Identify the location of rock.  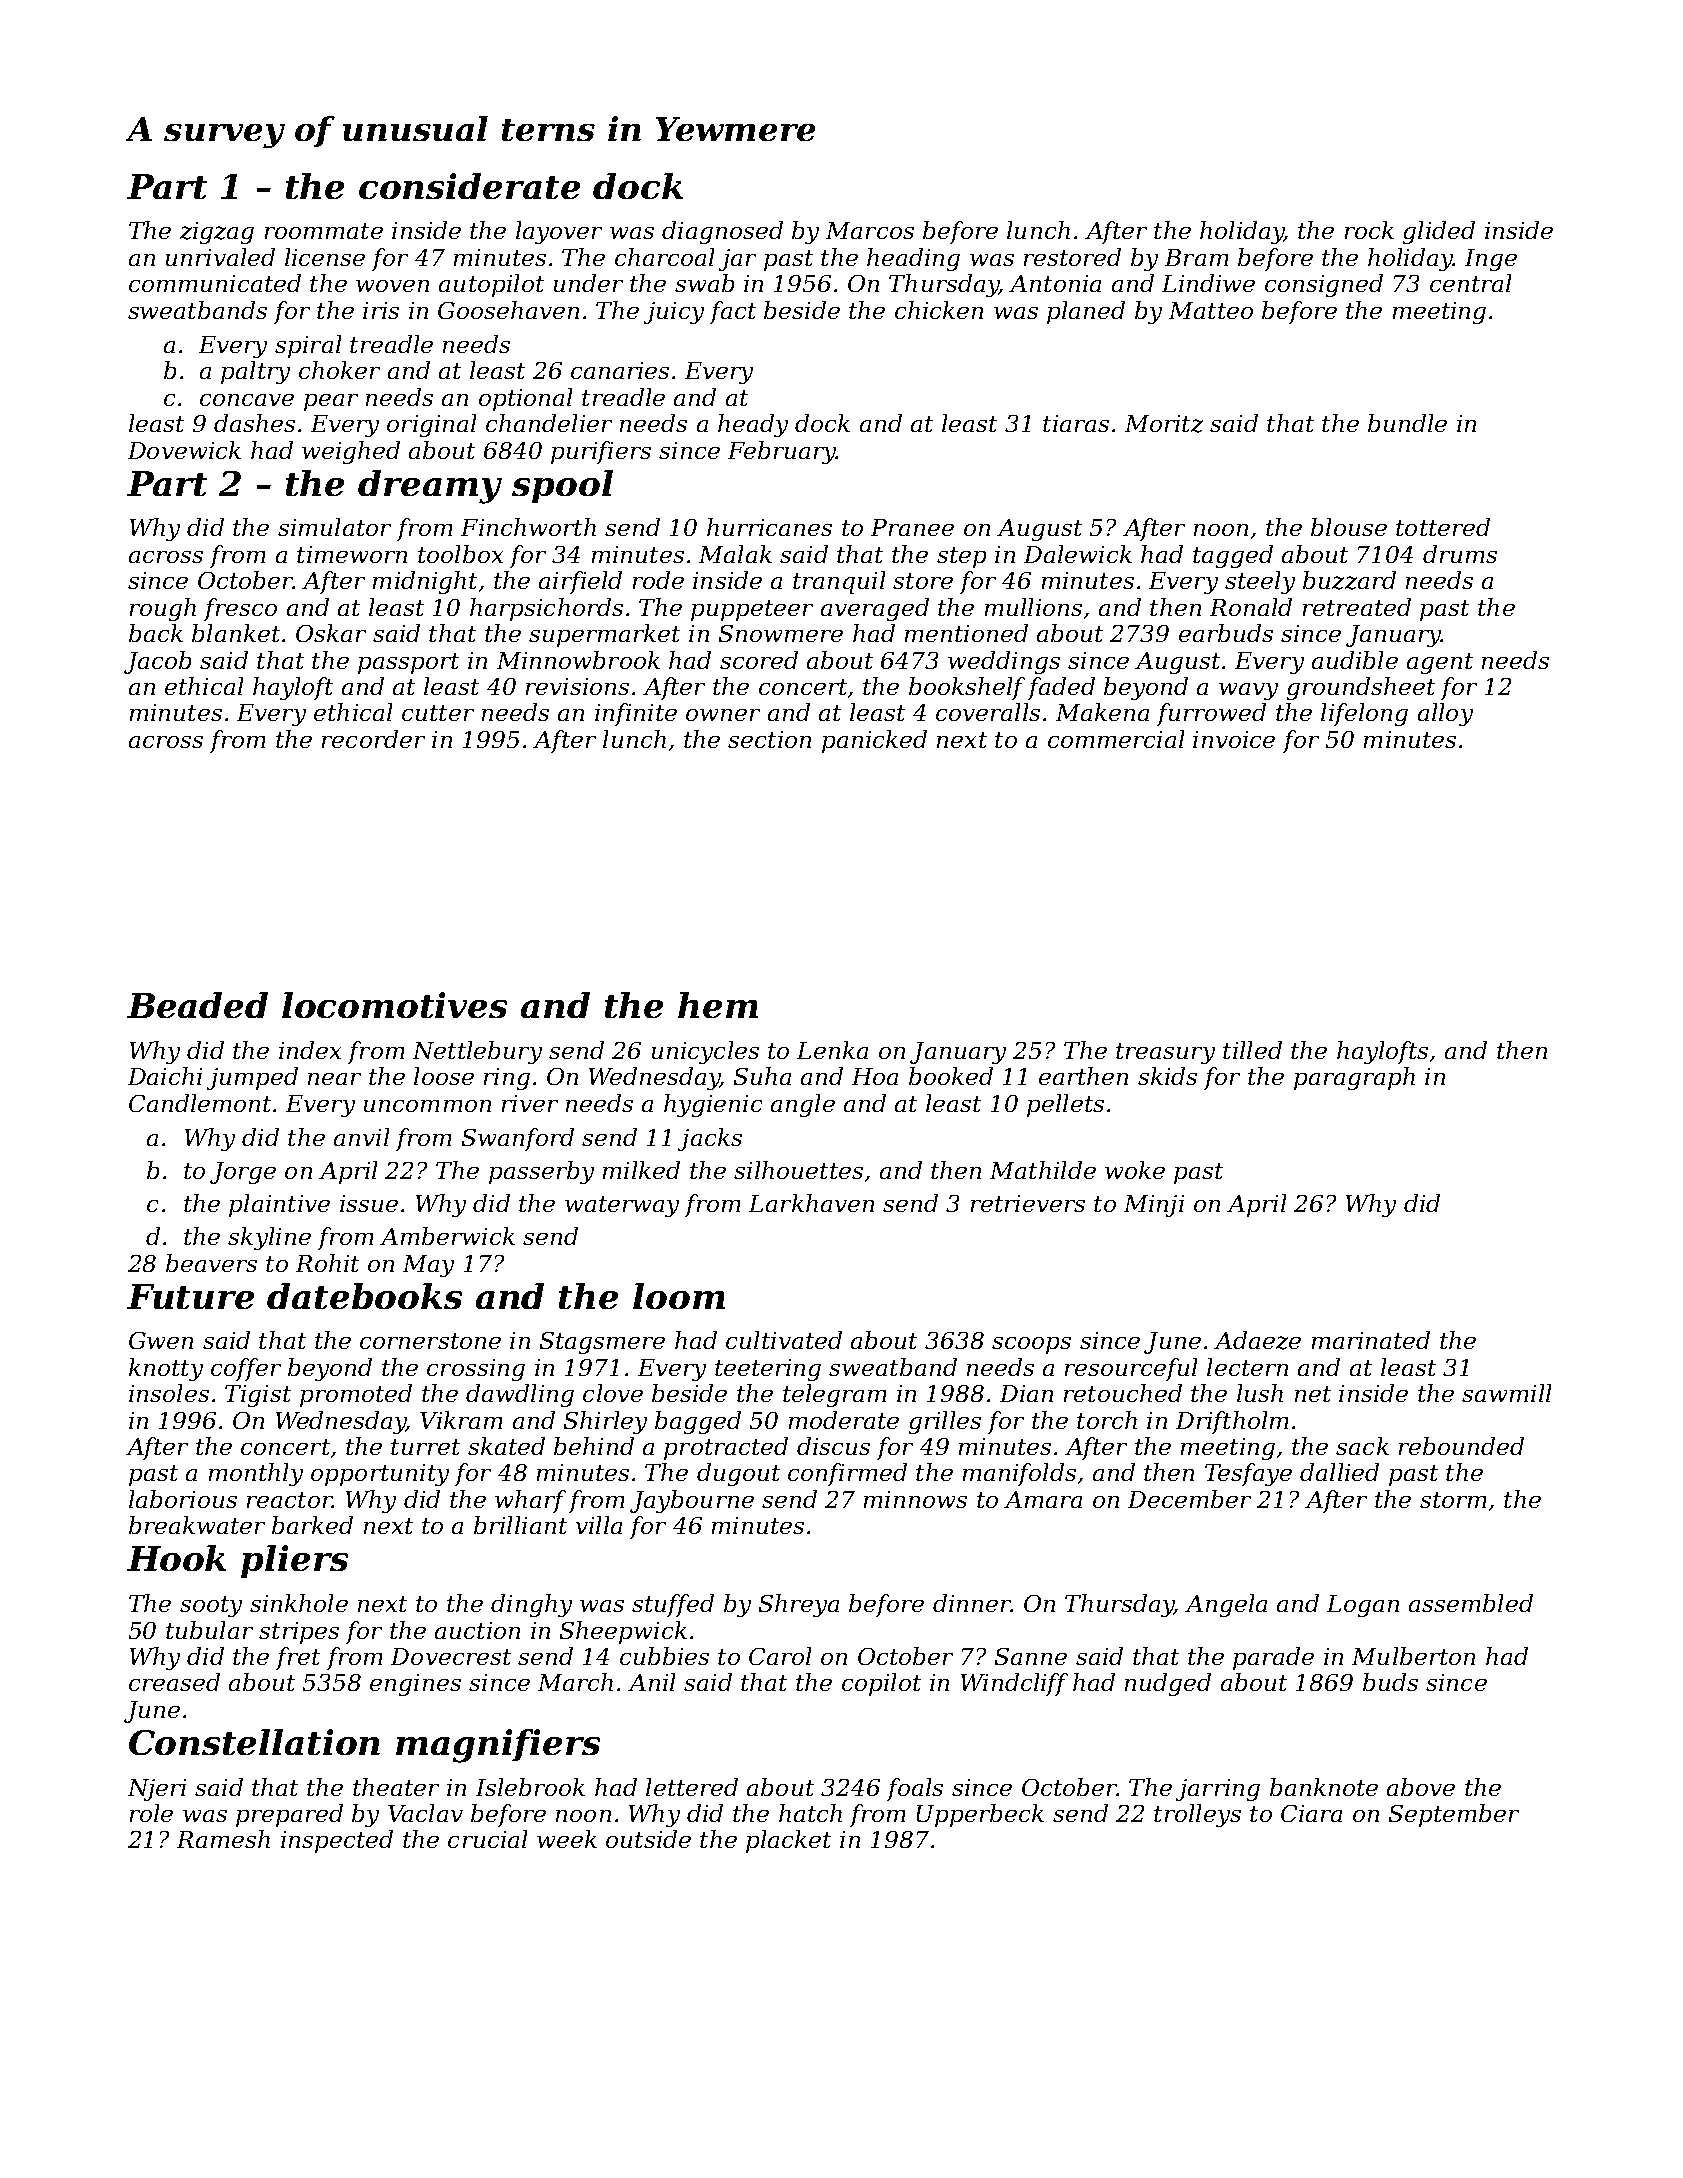
(1369, 230).
